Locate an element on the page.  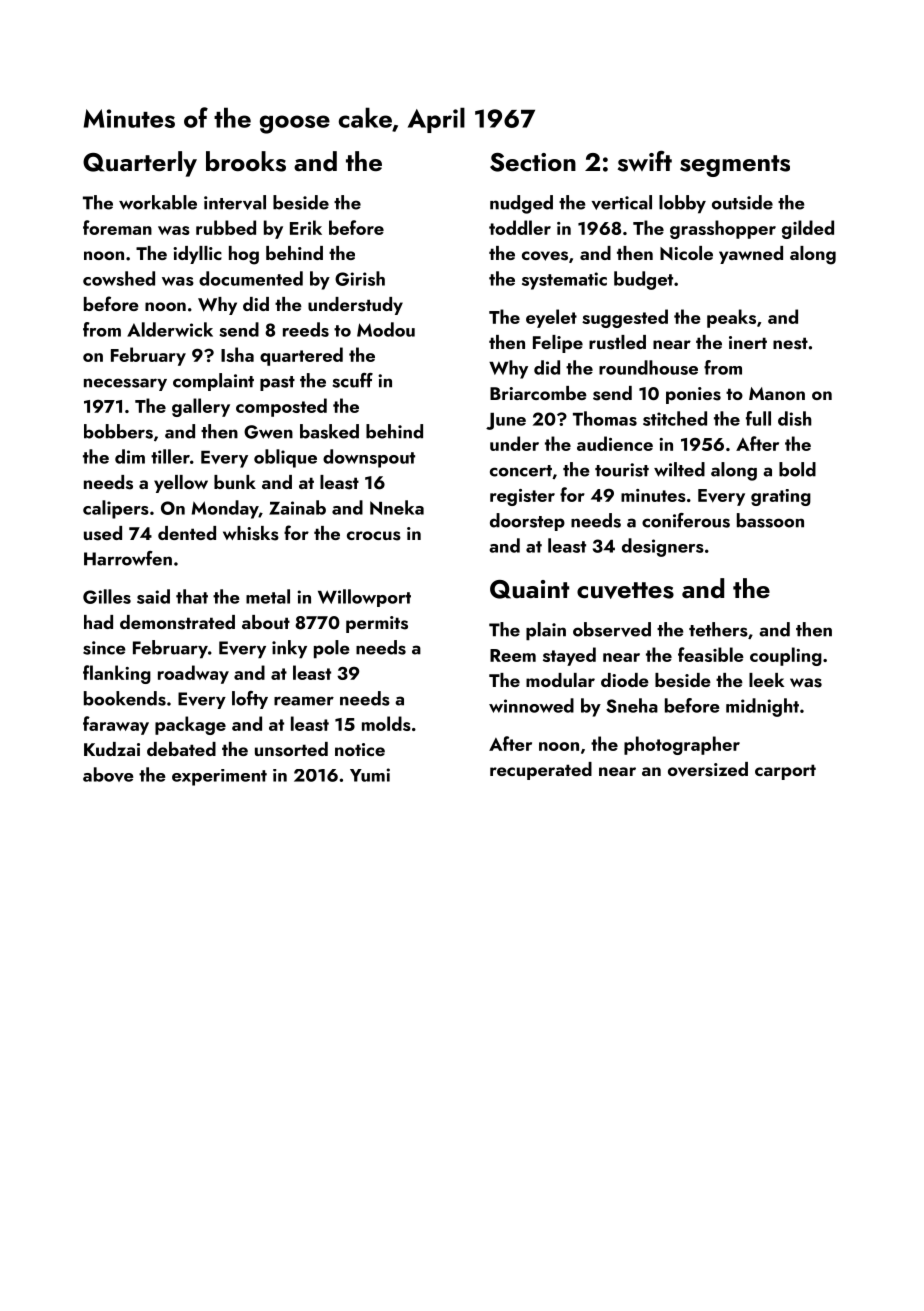
Thomas is located at coordinates (605, 418).
